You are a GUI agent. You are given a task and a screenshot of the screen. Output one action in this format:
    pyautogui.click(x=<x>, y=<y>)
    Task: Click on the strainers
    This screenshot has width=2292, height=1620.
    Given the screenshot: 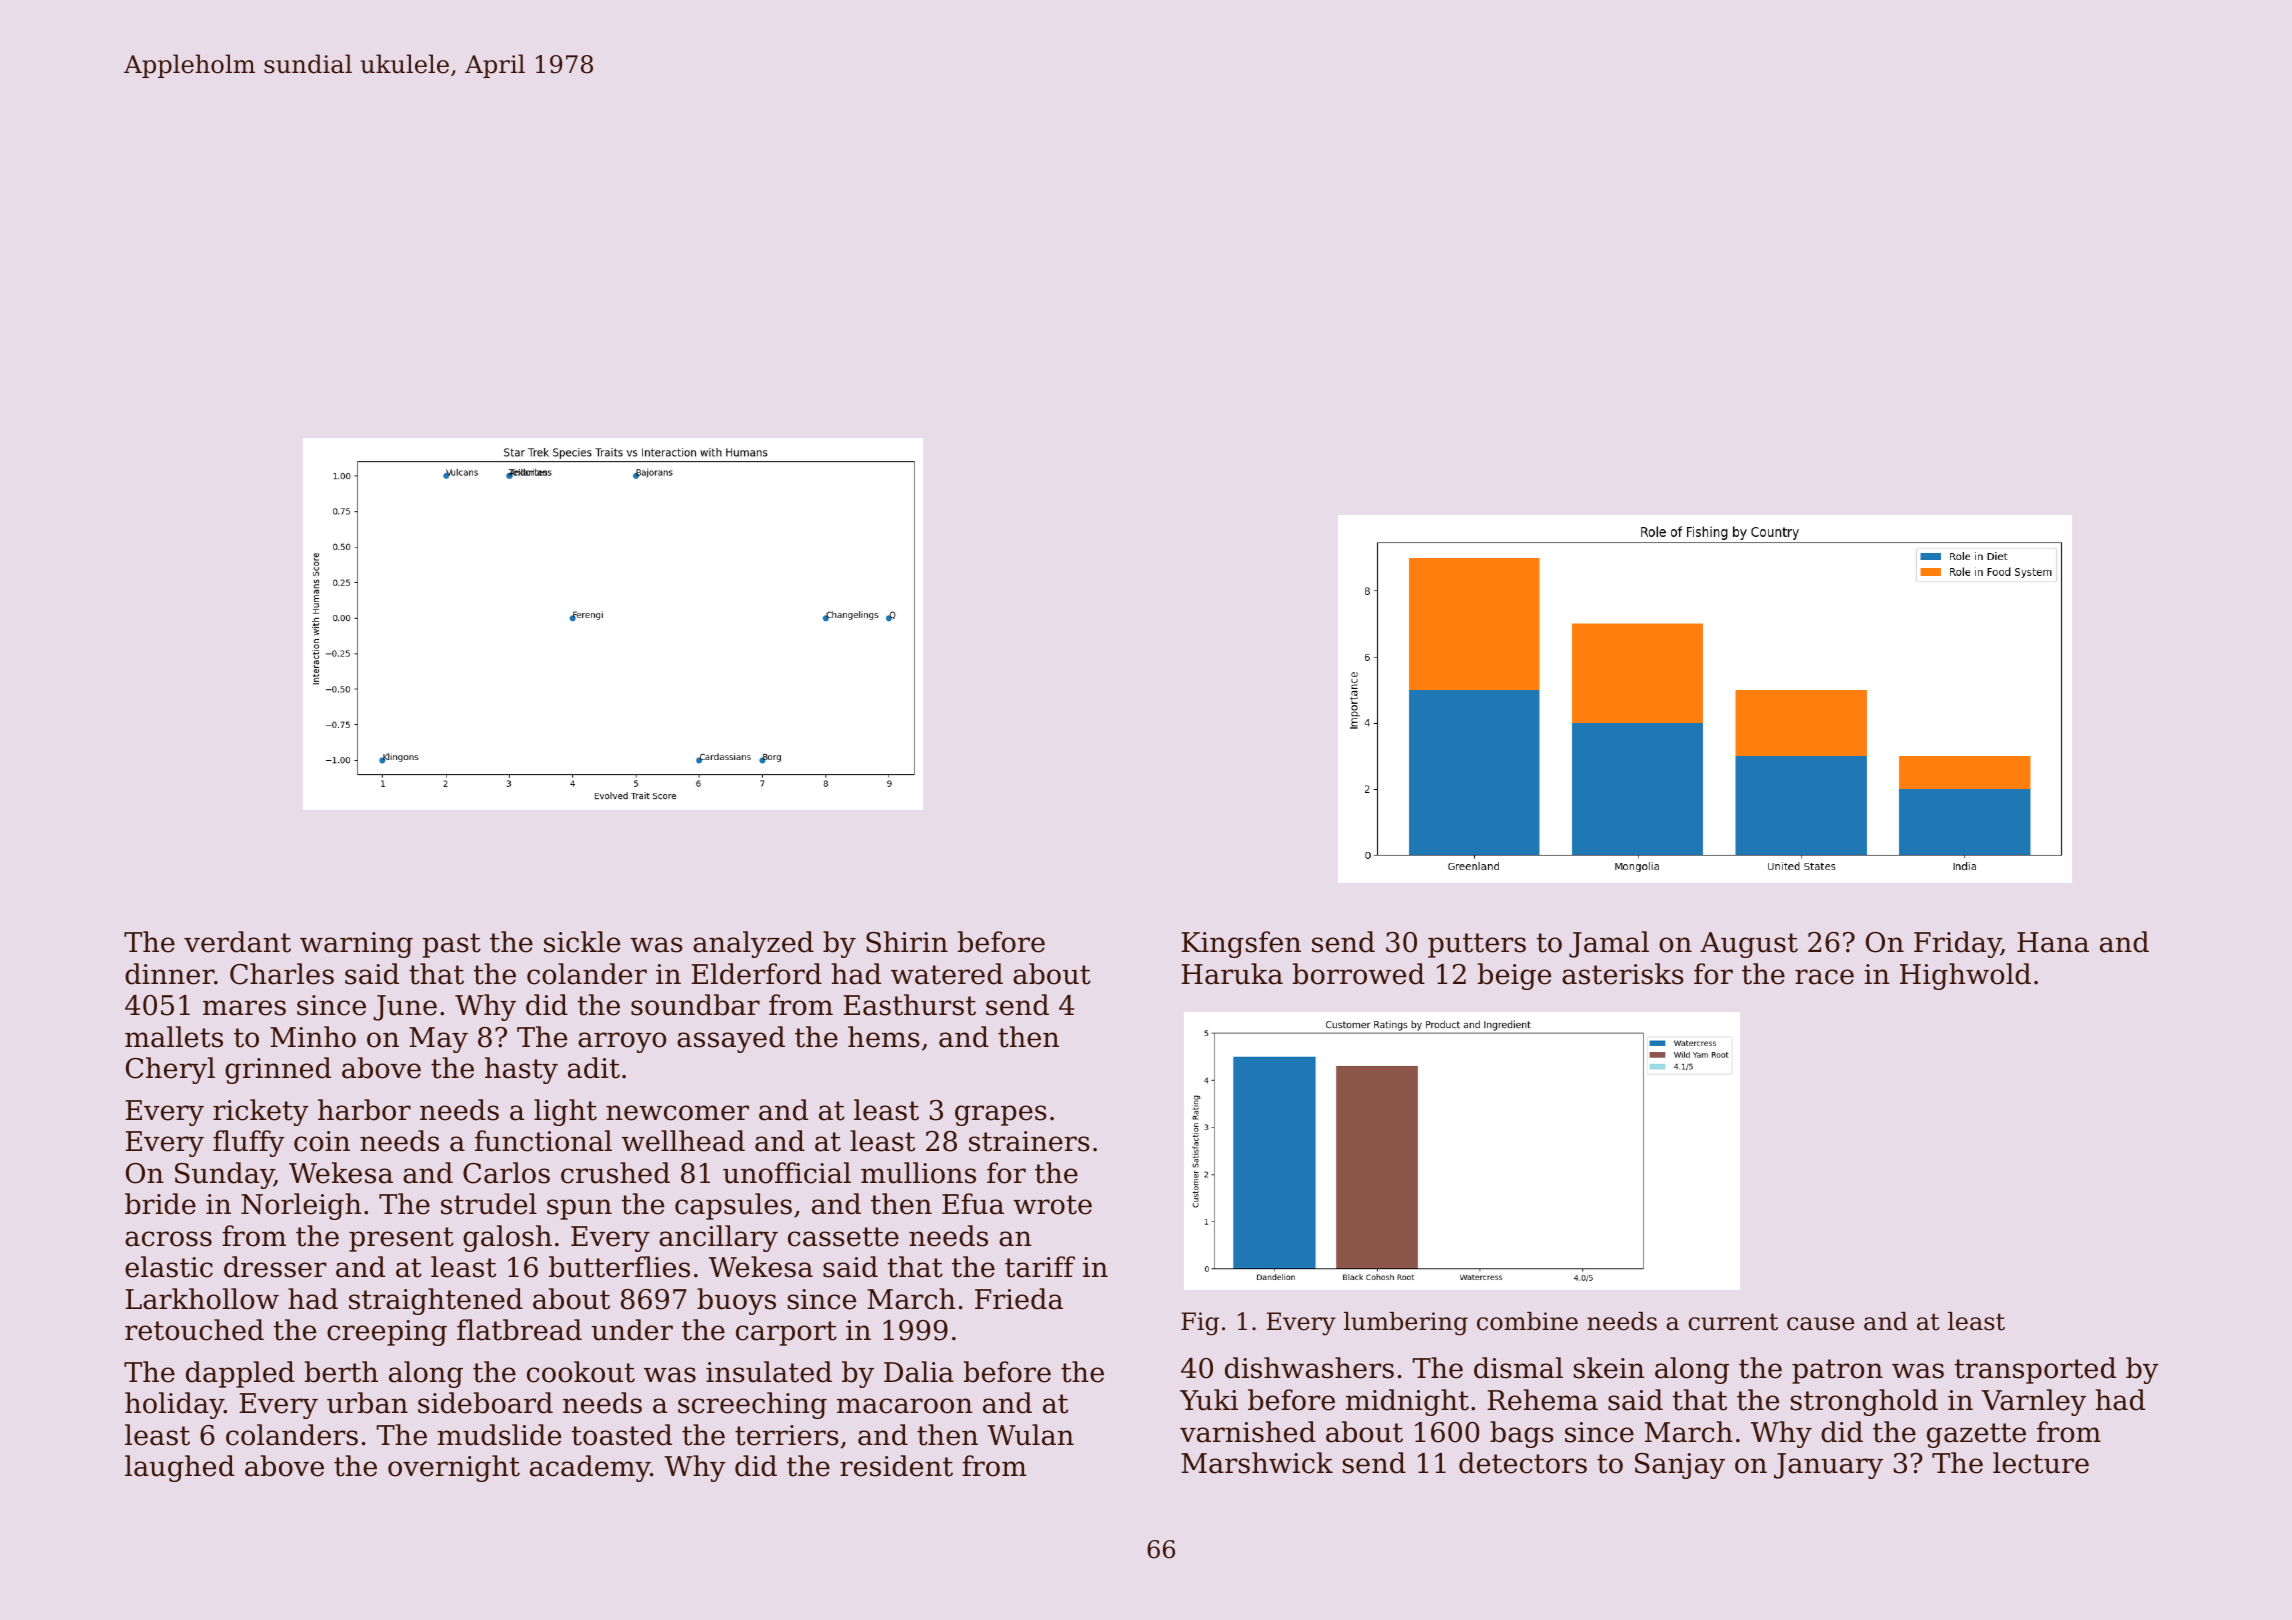 What is the action you would take?
    pyautogui.click(x=1029, y=1141)
